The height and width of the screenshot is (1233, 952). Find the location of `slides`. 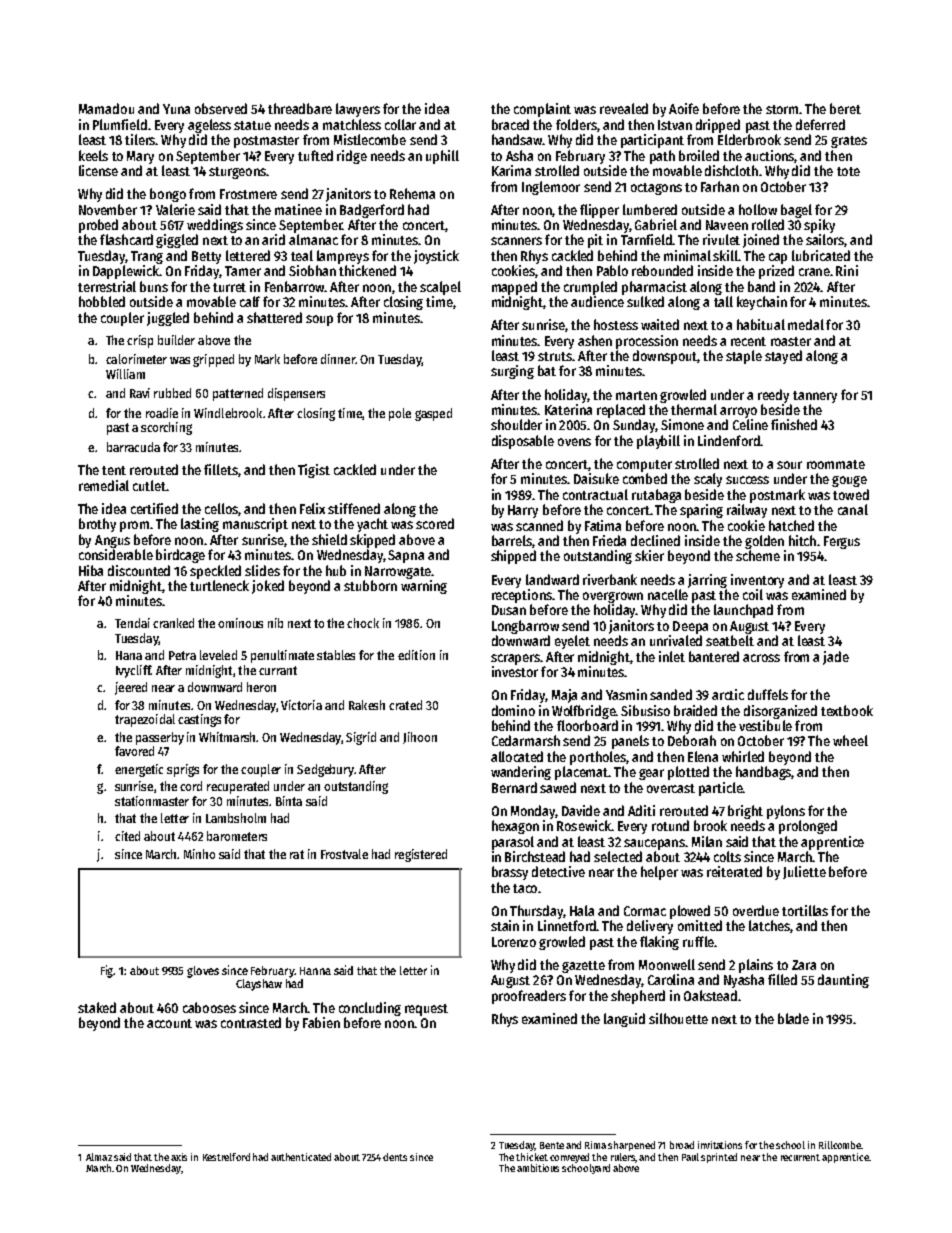

slides is located at coordinates (262, 570).
